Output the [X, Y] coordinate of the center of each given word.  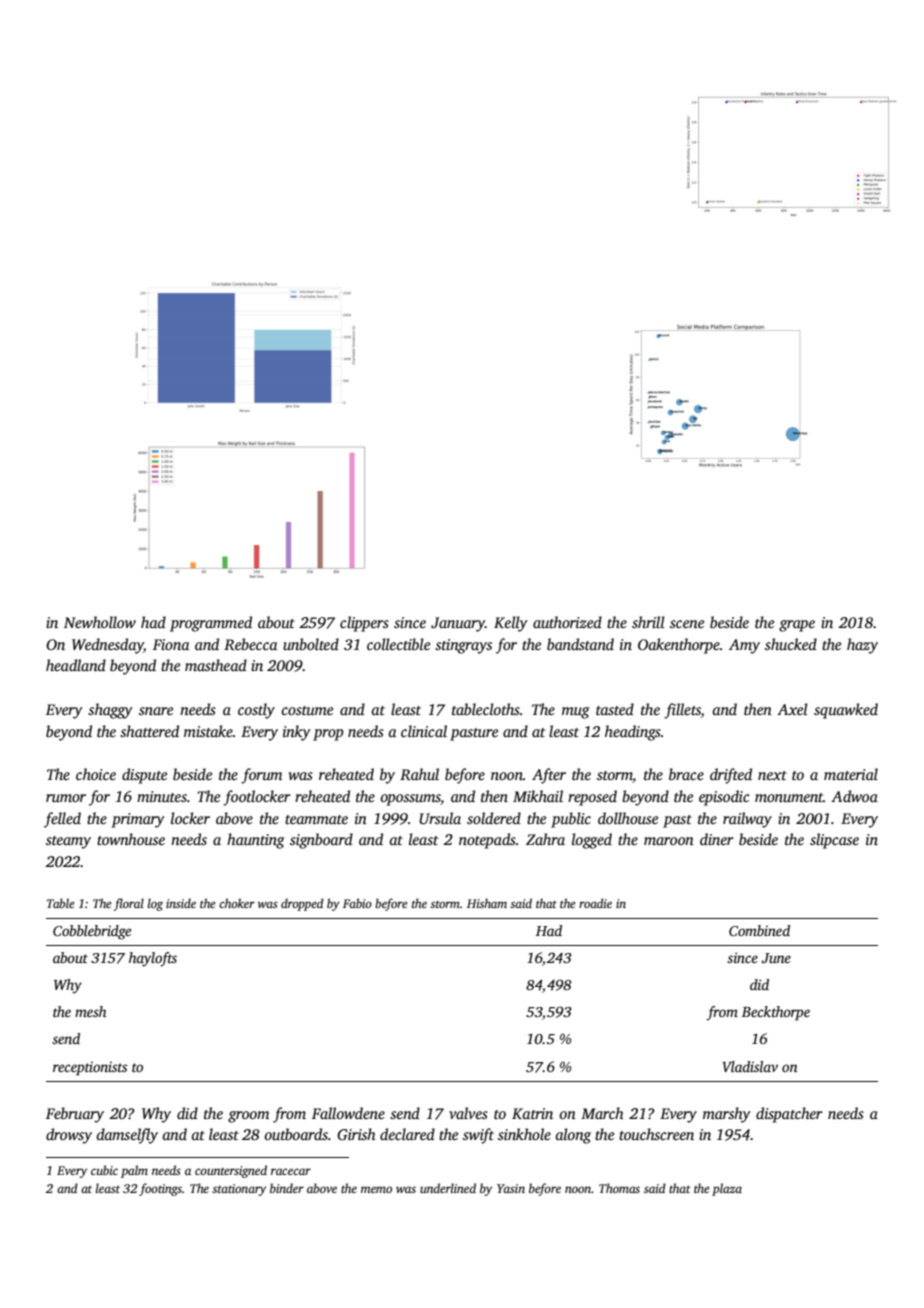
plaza [727, 1189]
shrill [648, 622]
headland [76, 665]
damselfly [127, 1136]
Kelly [510, 624]
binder [287, 1188]
